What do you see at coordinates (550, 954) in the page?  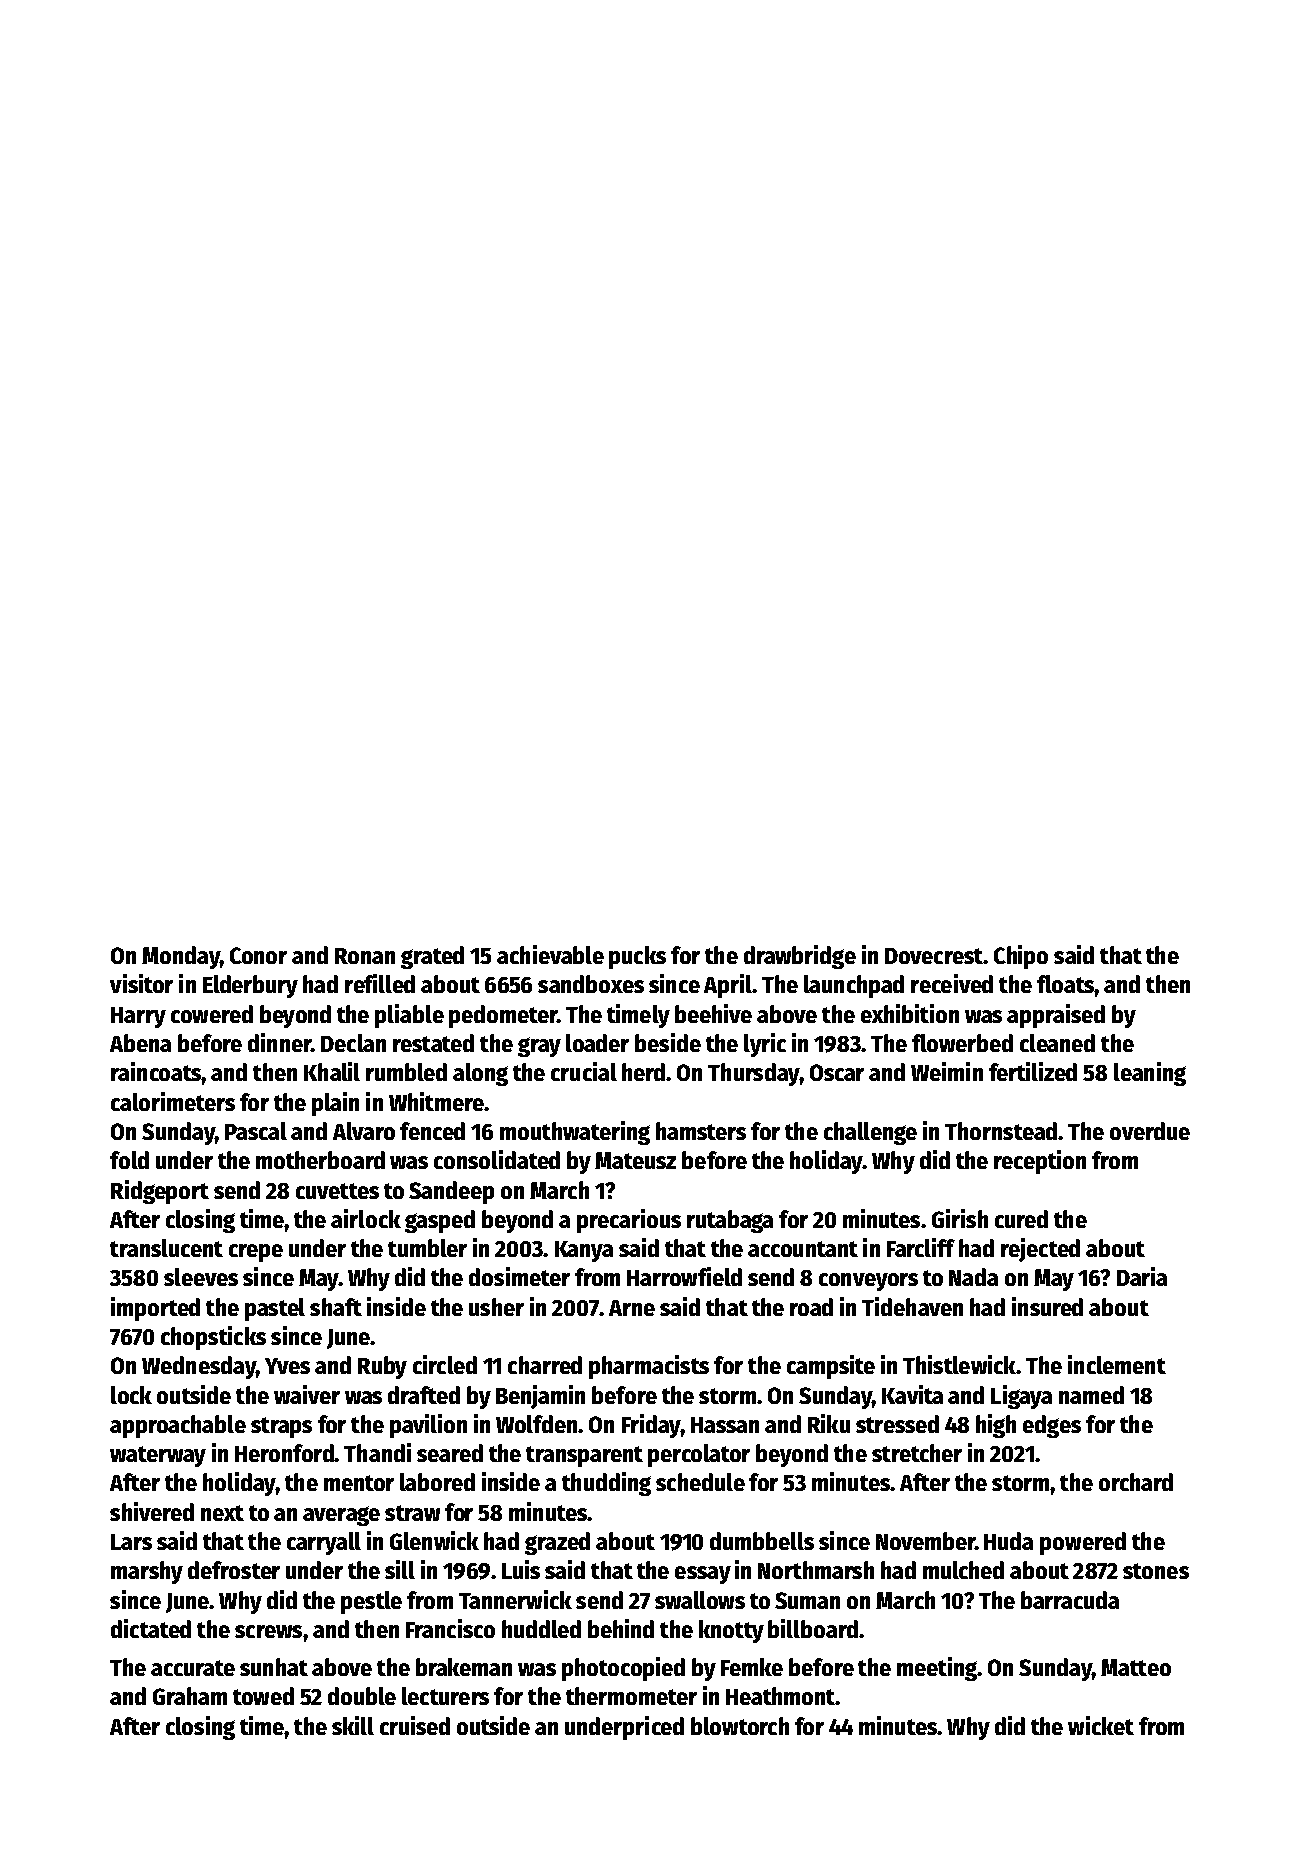 I see `achievable` at bounding box center [550, 954].
